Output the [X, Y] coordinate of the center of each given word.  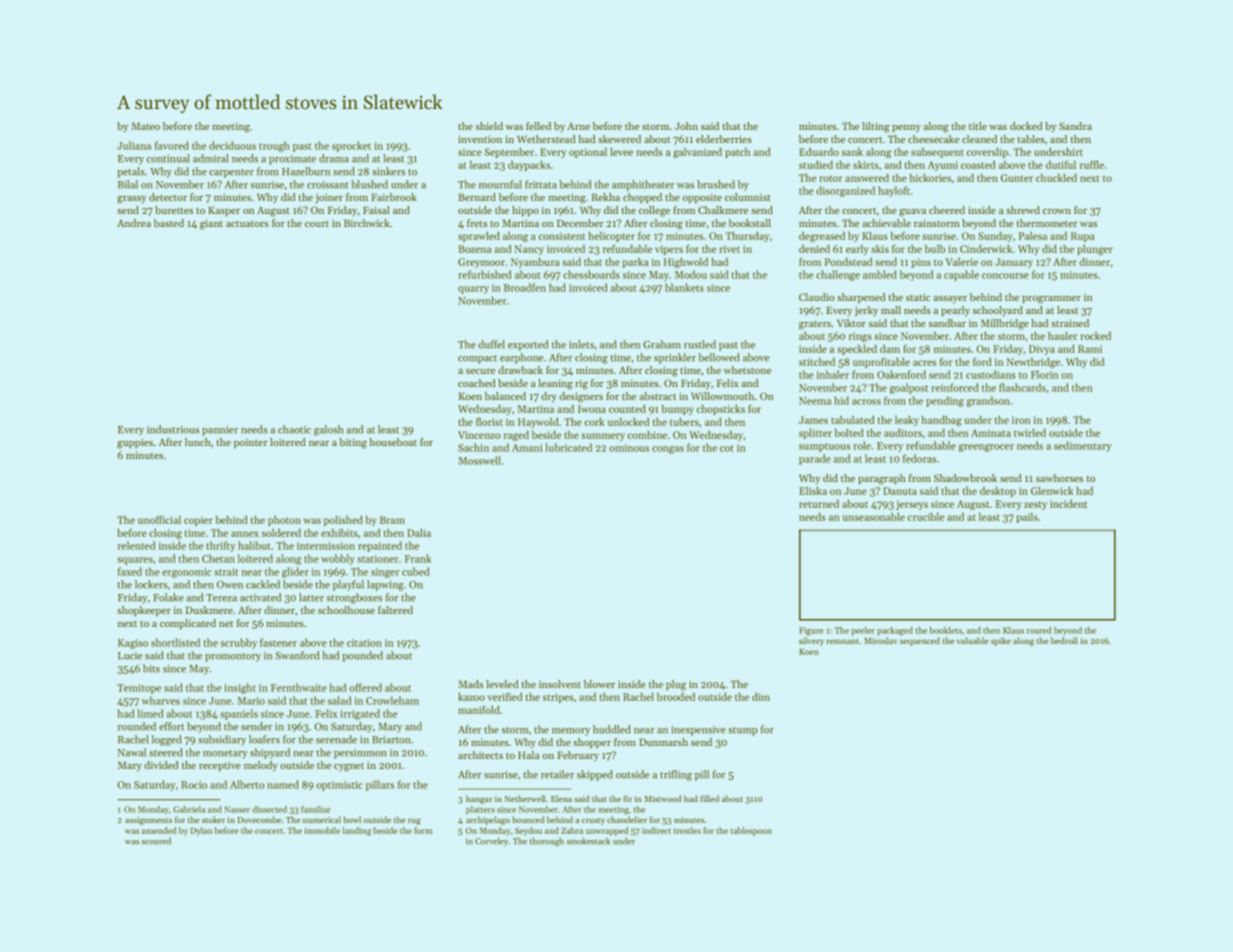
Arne [578, 126]
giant [211, 224]
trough [274, 146]
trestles [687, 830]
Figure [811, 631]
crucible [926, 517]
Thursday [747, 237]
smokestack [588, 841]
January [1014, 263]
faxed [130, 571]
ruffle [1092, 164]
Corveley [491, 841]
